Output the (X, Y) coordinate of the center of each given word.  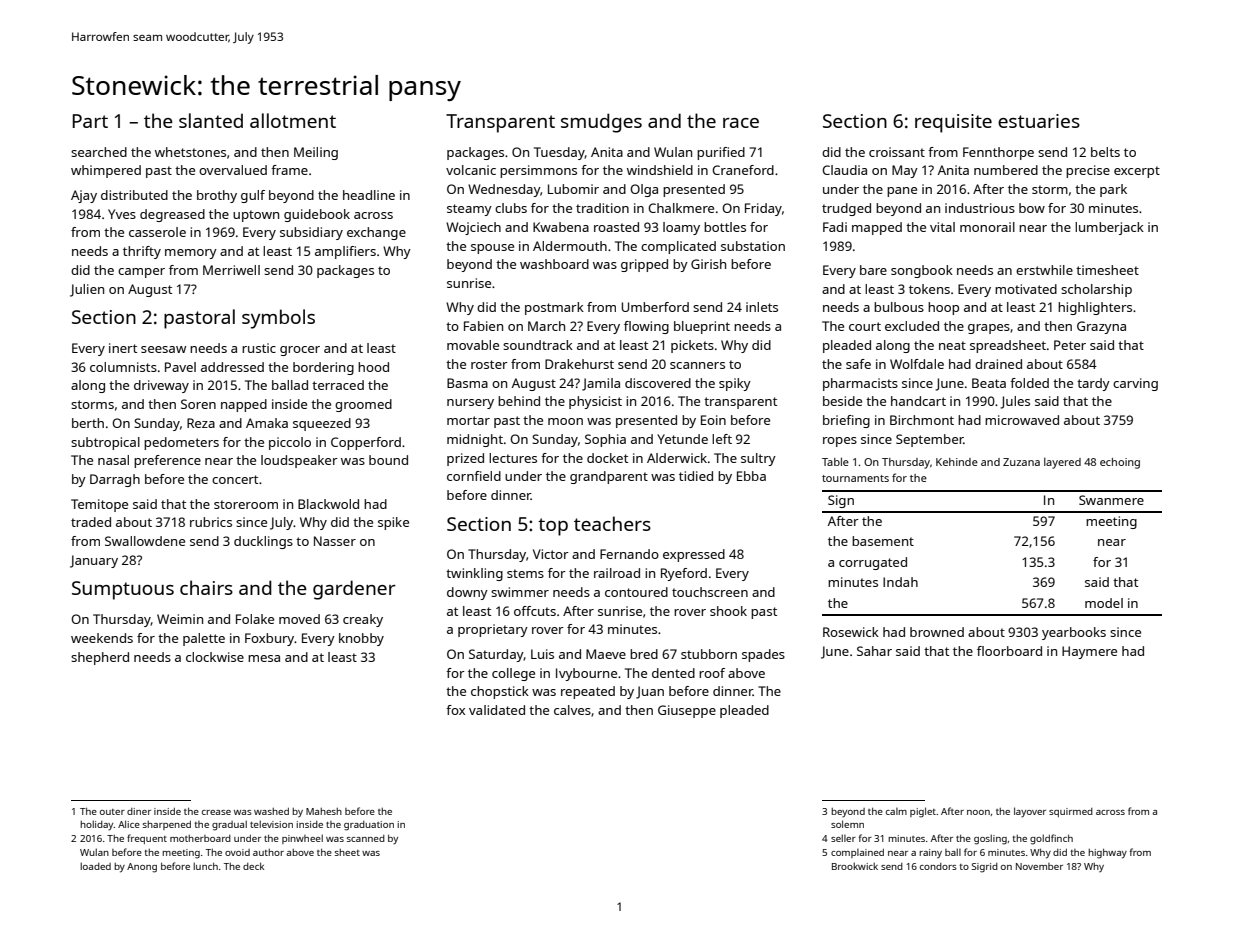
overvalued (233, 170)
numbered (1006, 170)
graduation (369, 826)
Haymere (1089, 652)
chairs (206, 587)
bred (644, 654)
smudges (601, 123)
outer (112, 812)
